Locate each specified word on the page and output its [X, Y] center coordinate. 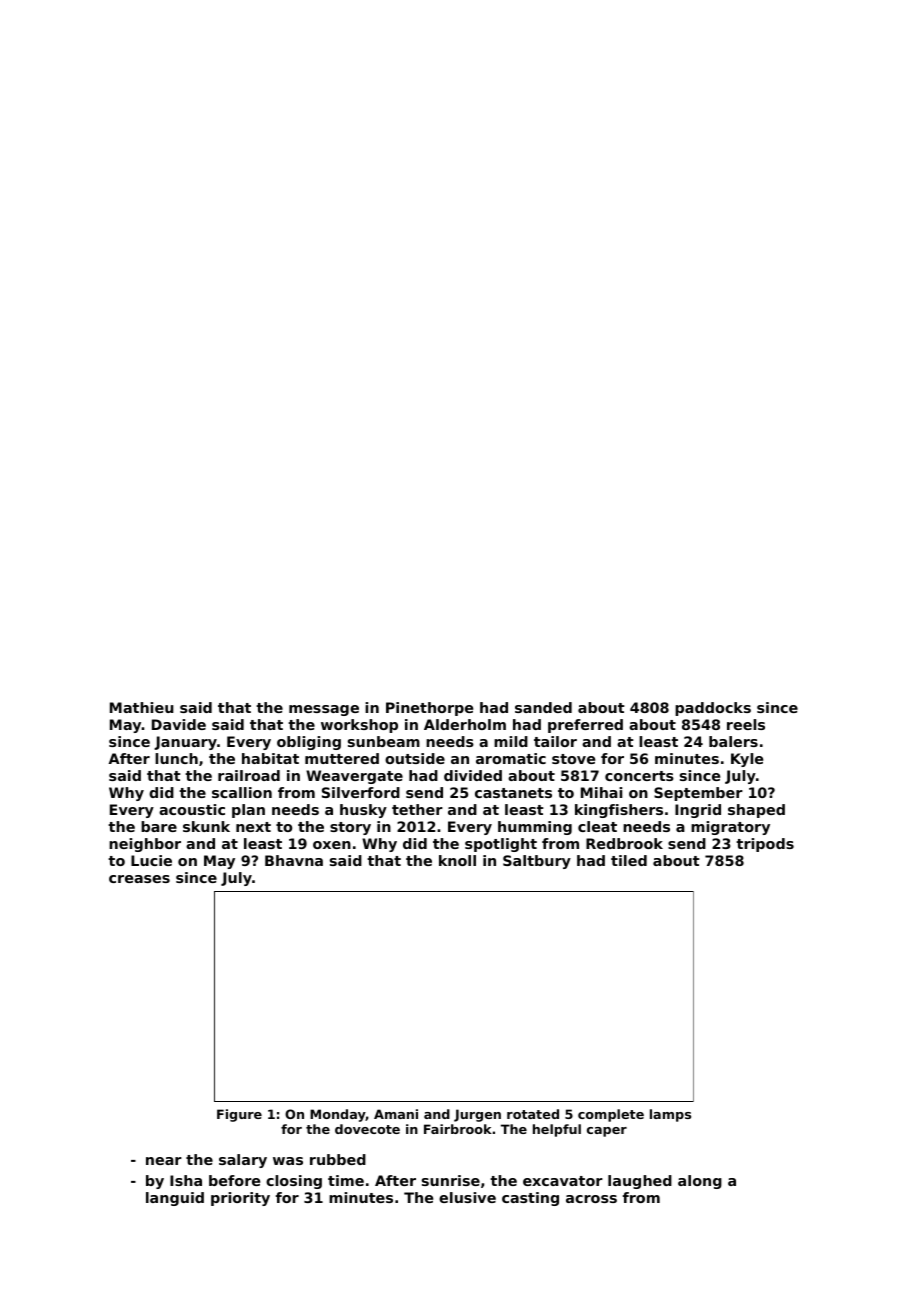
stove [573, 759]
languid [175, 1199]
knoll [457, 860]
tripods [765, 845]
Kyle [747, 760]
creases [139, 879]
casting [530, 1199]
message [324, 710]
